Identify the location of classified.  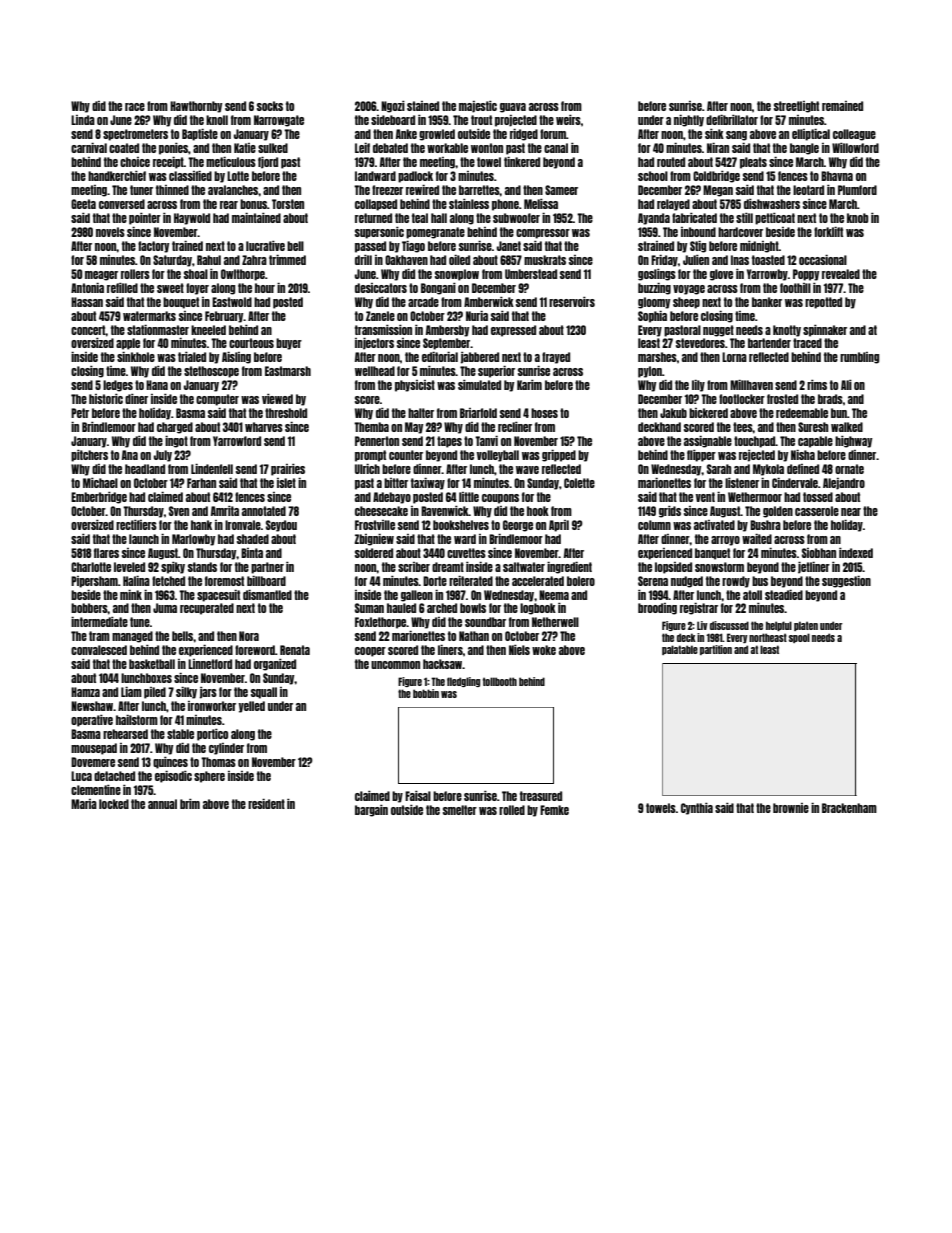
(190, 176).
